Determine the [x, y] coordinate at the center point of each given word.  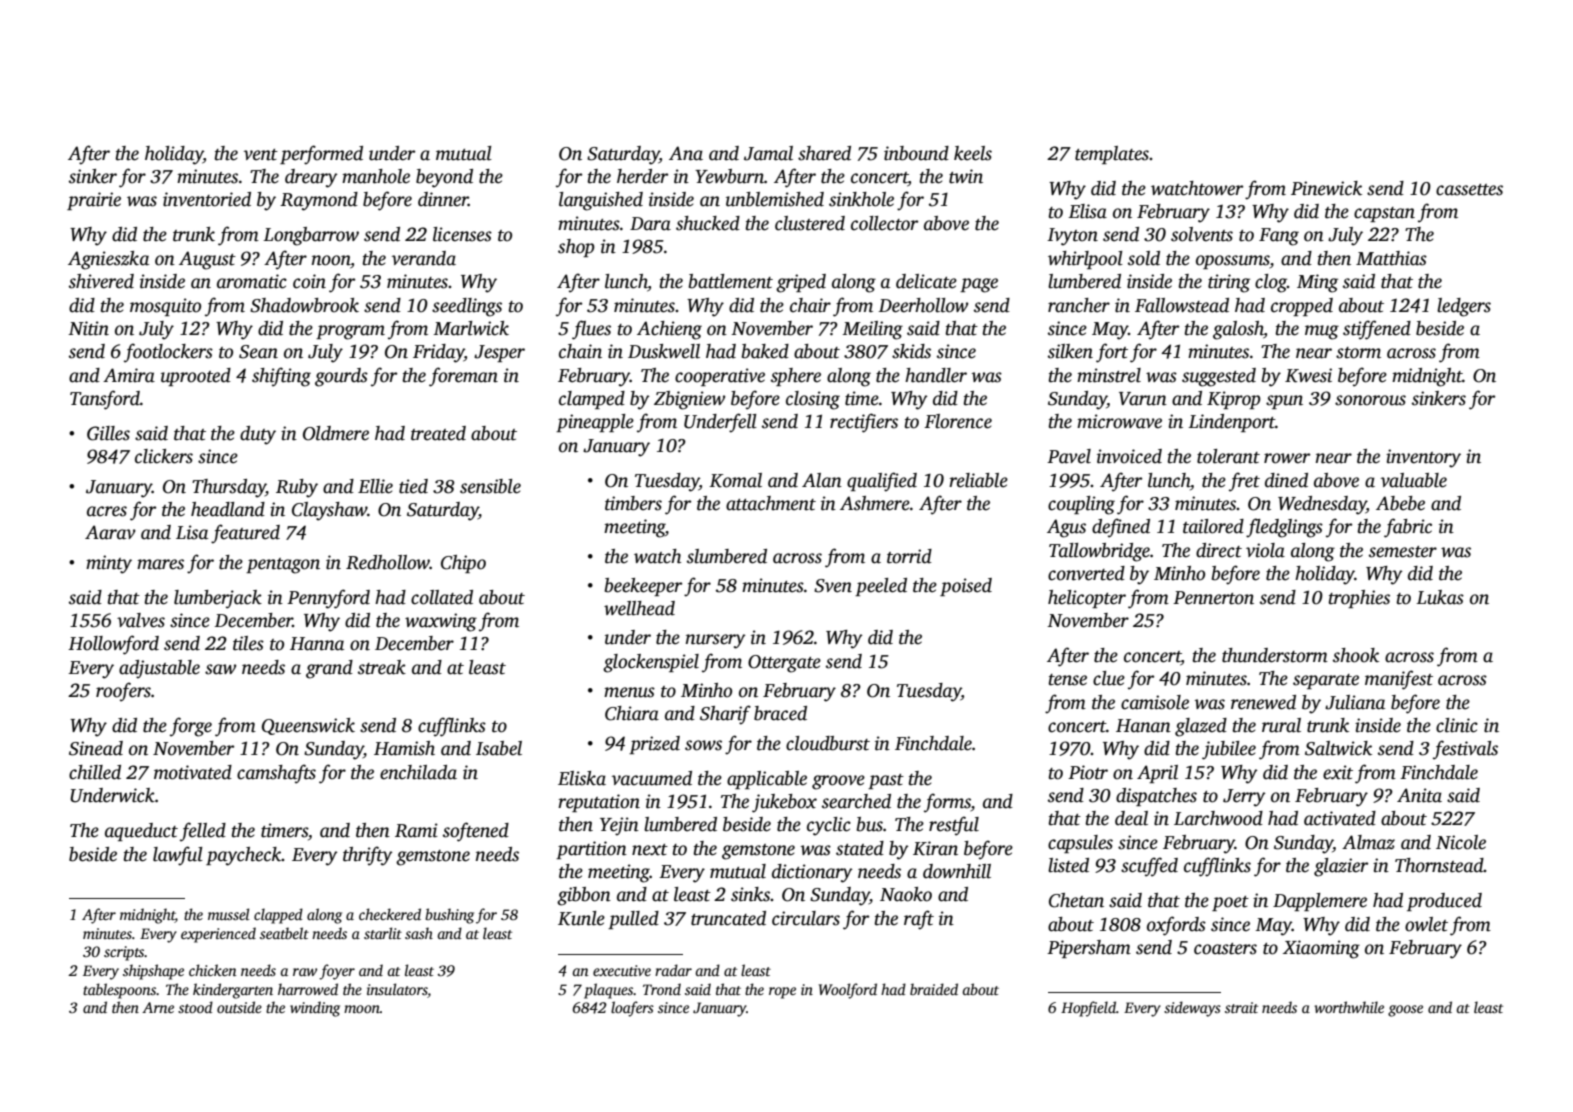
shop [576, 248]
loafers [632, 1009]
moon [362, 1009]
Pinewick [1326, 188]
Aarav [110, 532]
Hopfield [1088, 1009]
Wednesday [1322, 505]
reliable [978, 480]
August [207, 260]
